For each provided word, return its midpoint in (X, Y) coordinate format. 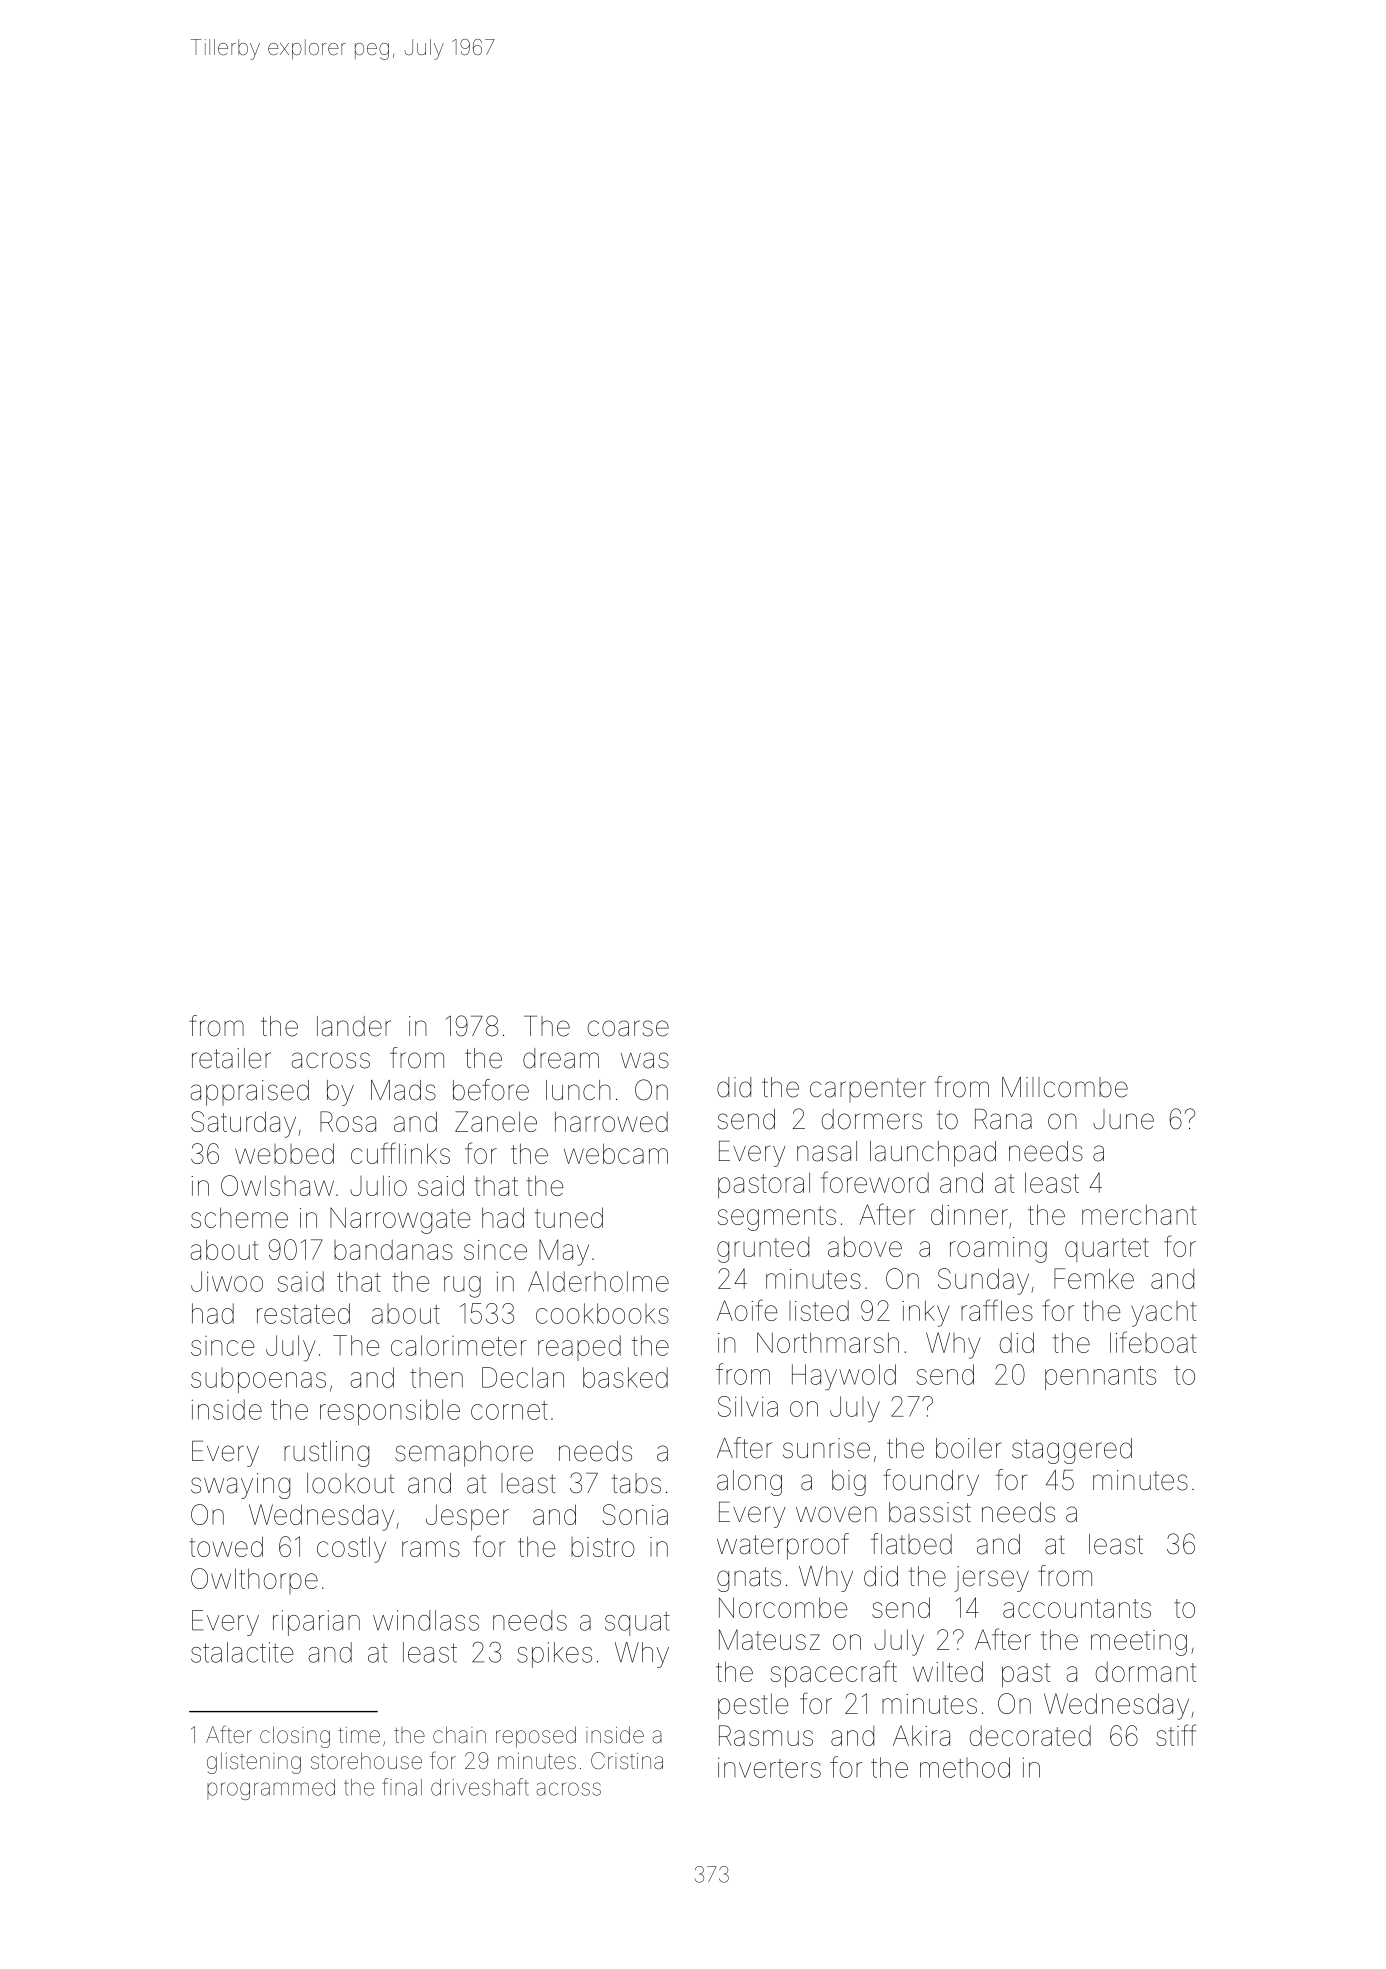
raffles (997, 1310)
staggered (1072, 1451)
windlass (426, 1620)
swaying (240, 1486)
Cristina (627, 1761)
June (1123, 1119)
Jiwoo (227, 1281)
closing (295, 1737)
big (849, 1483)
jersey (992, 1579)
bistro (603, 1547)
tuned (569, 1217)
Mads (403, 1090)
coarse (628, 1028)
